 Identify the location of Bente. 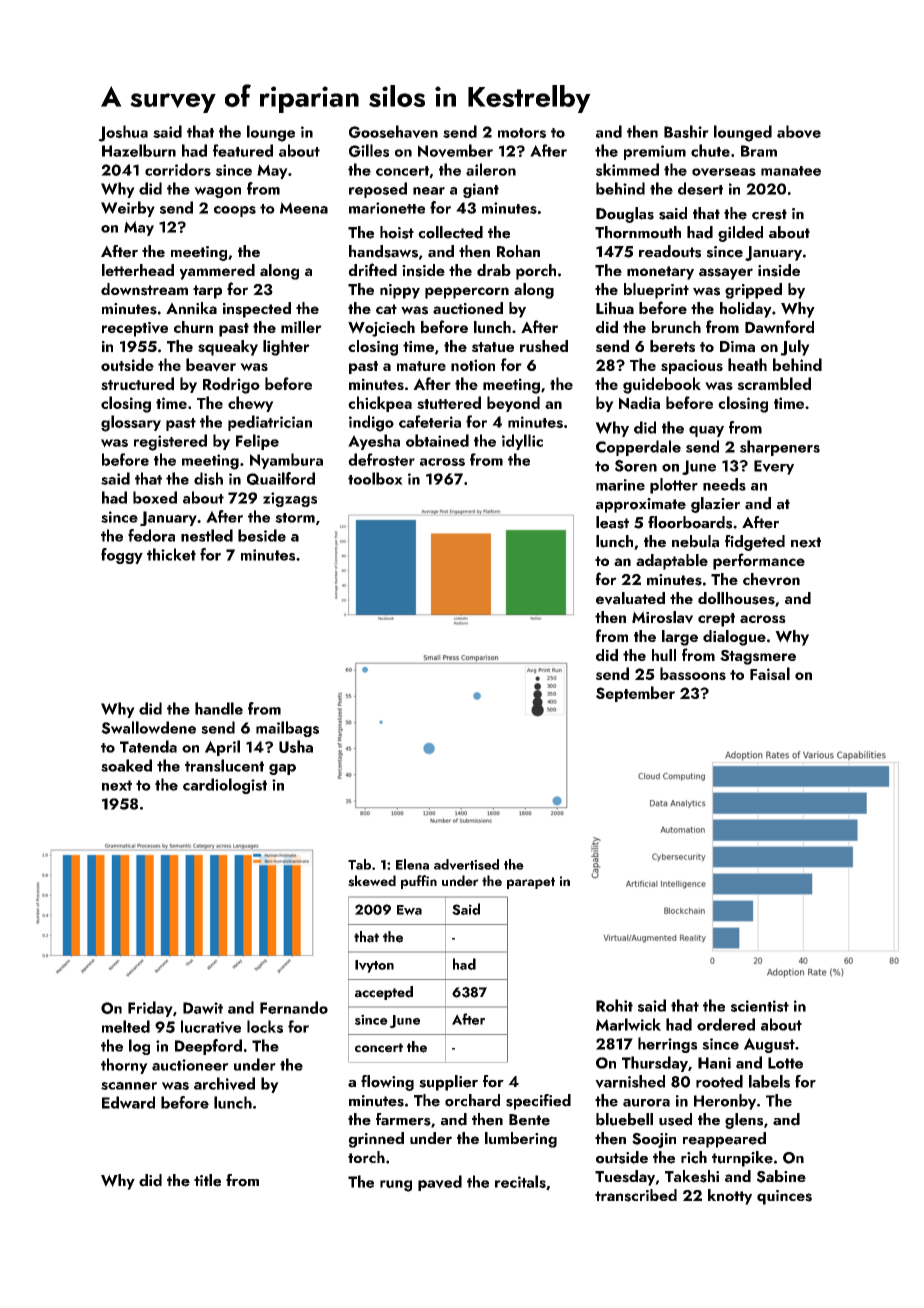
(529, 1120).
